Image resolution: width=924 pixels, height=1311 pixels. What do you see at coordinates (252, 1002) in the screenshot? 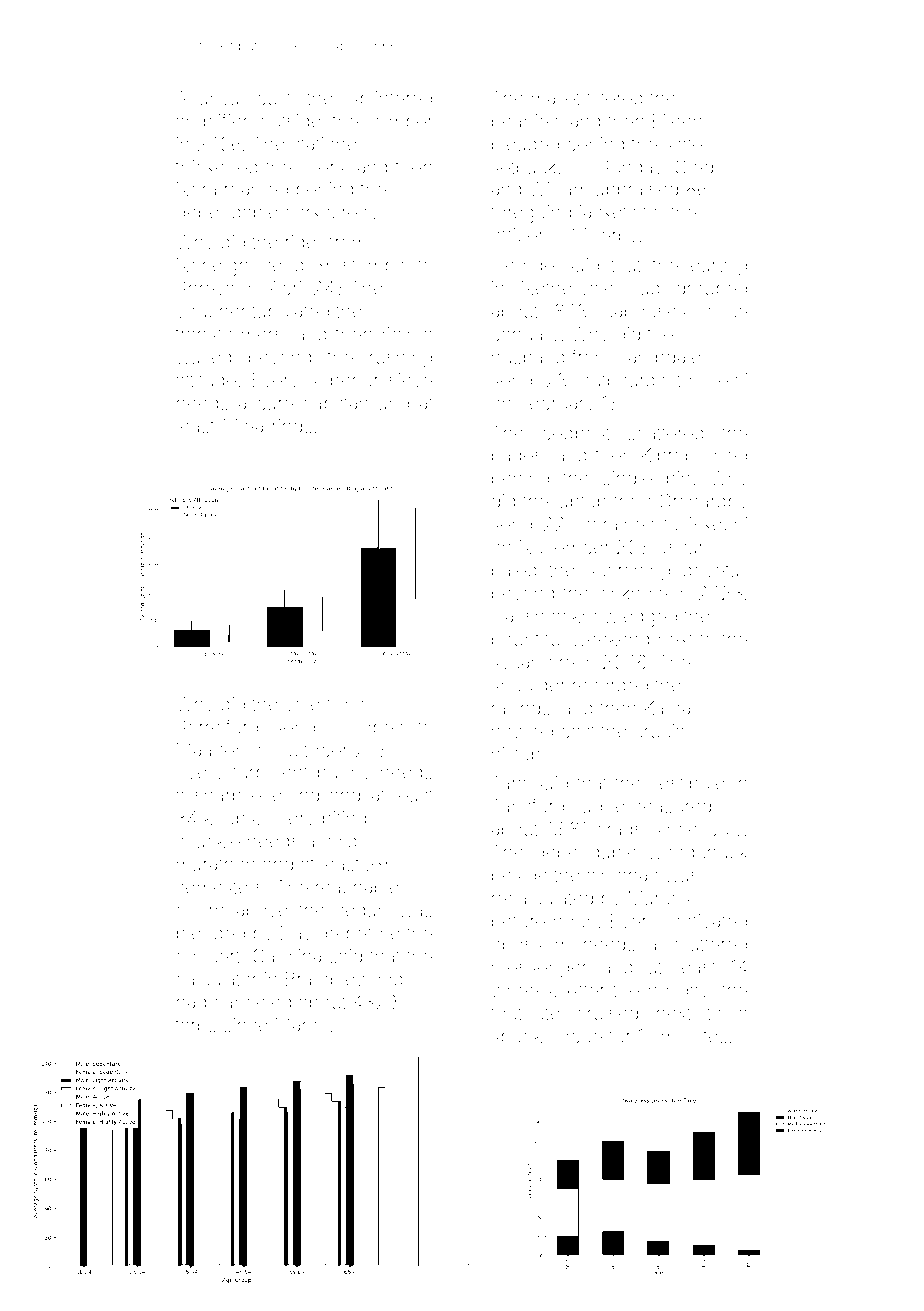
I see `canceled` at bounding box center [252, 1002].
